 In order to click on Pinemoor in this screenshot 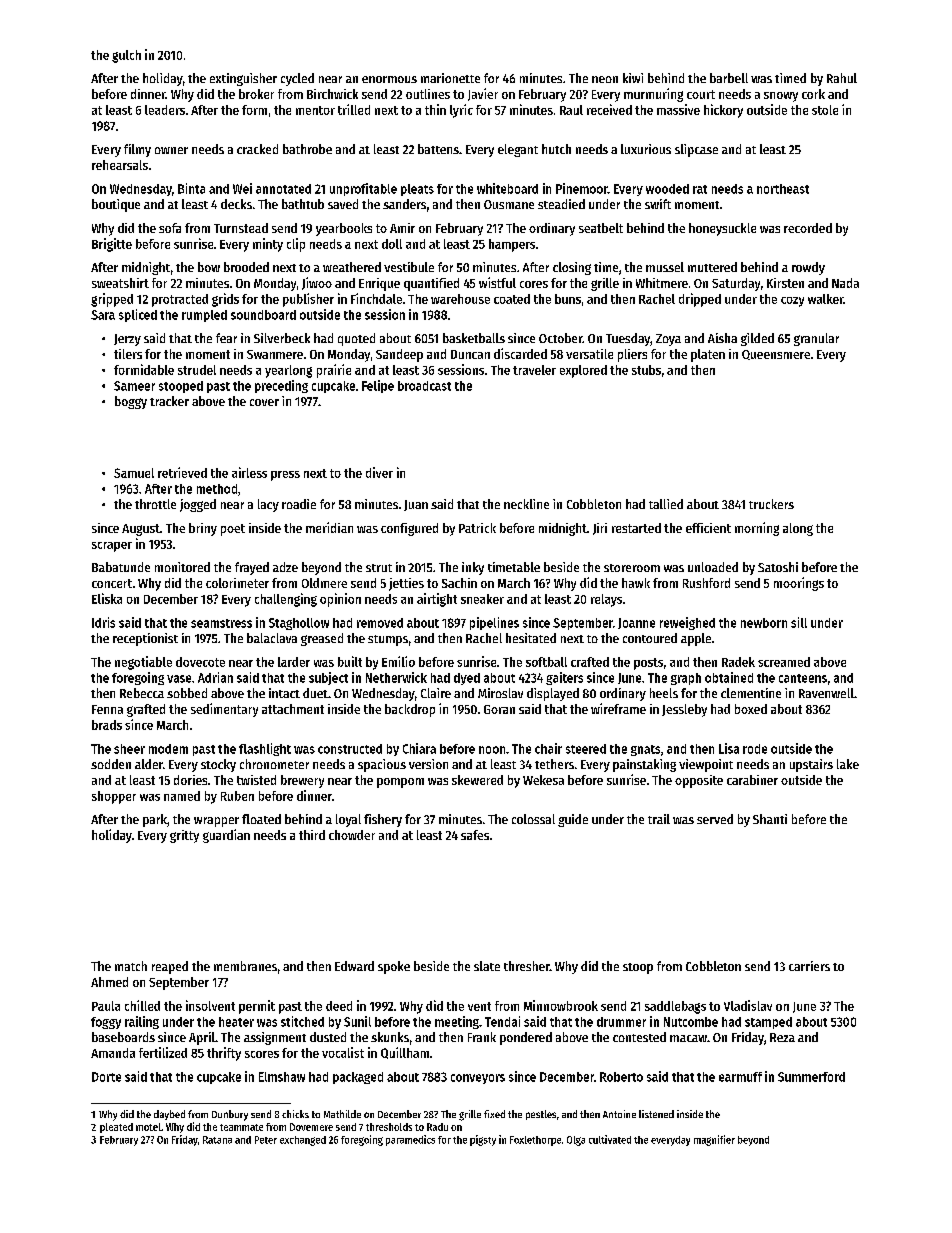, I will do `click(582, 188)`.
